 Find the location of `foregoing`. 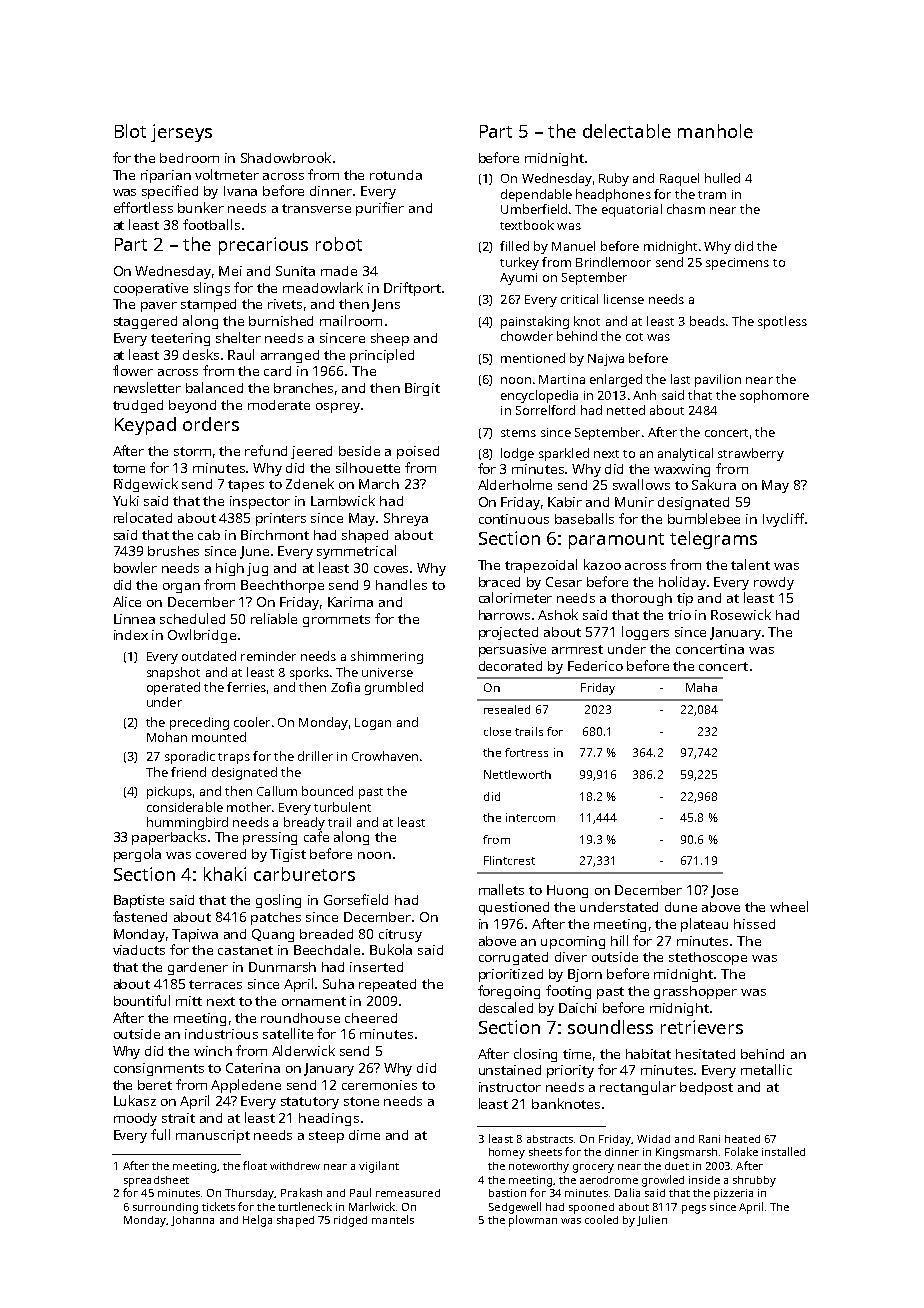

foregoing is located at coordinates (509, 992).
